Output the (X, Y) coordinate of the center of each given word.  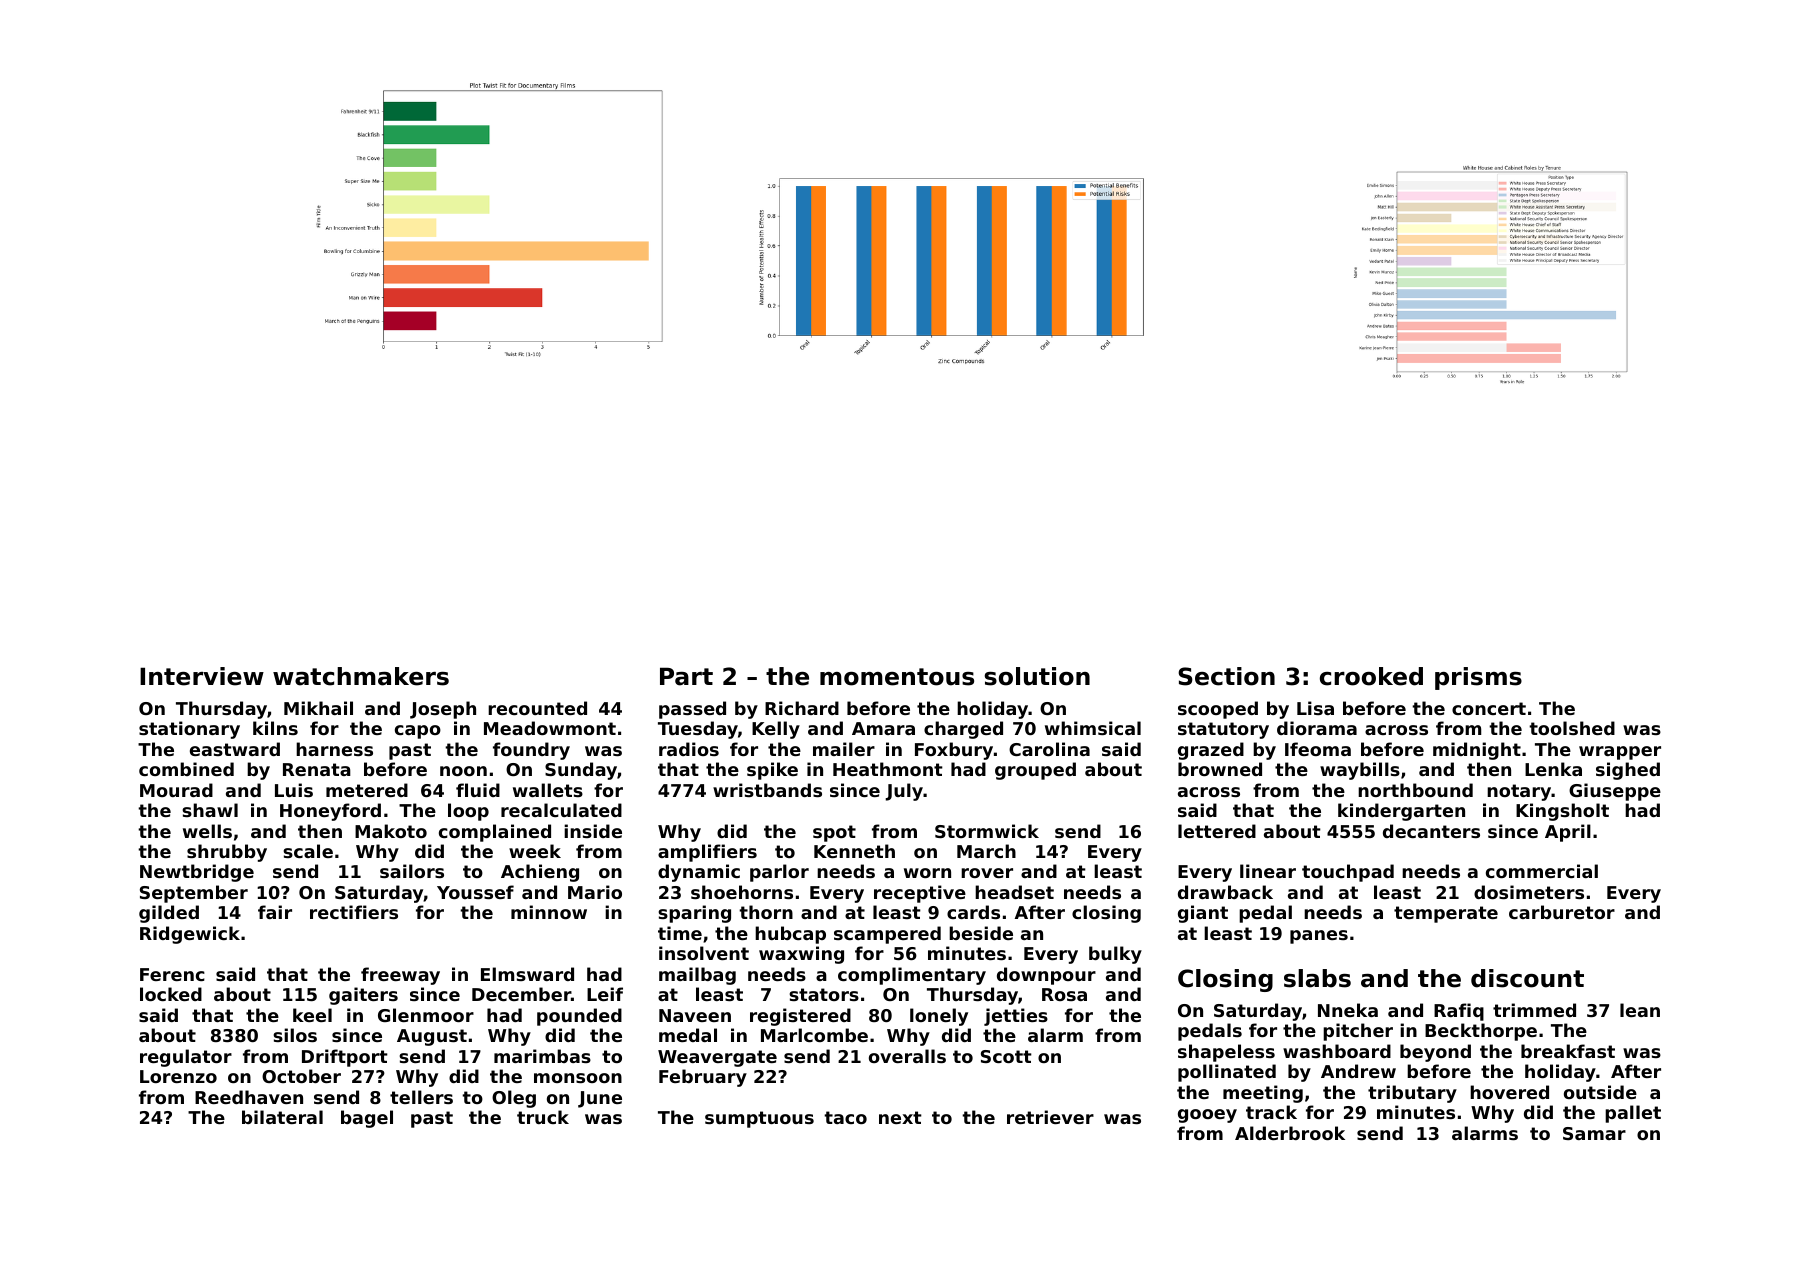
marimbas (542, 1056)
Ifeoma (1318, 749)
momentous (897, 677)
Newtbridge (197, 873)
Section (1226, 676)
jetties (1016, 1017)
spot (834, 833)
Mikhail (318, 708)
